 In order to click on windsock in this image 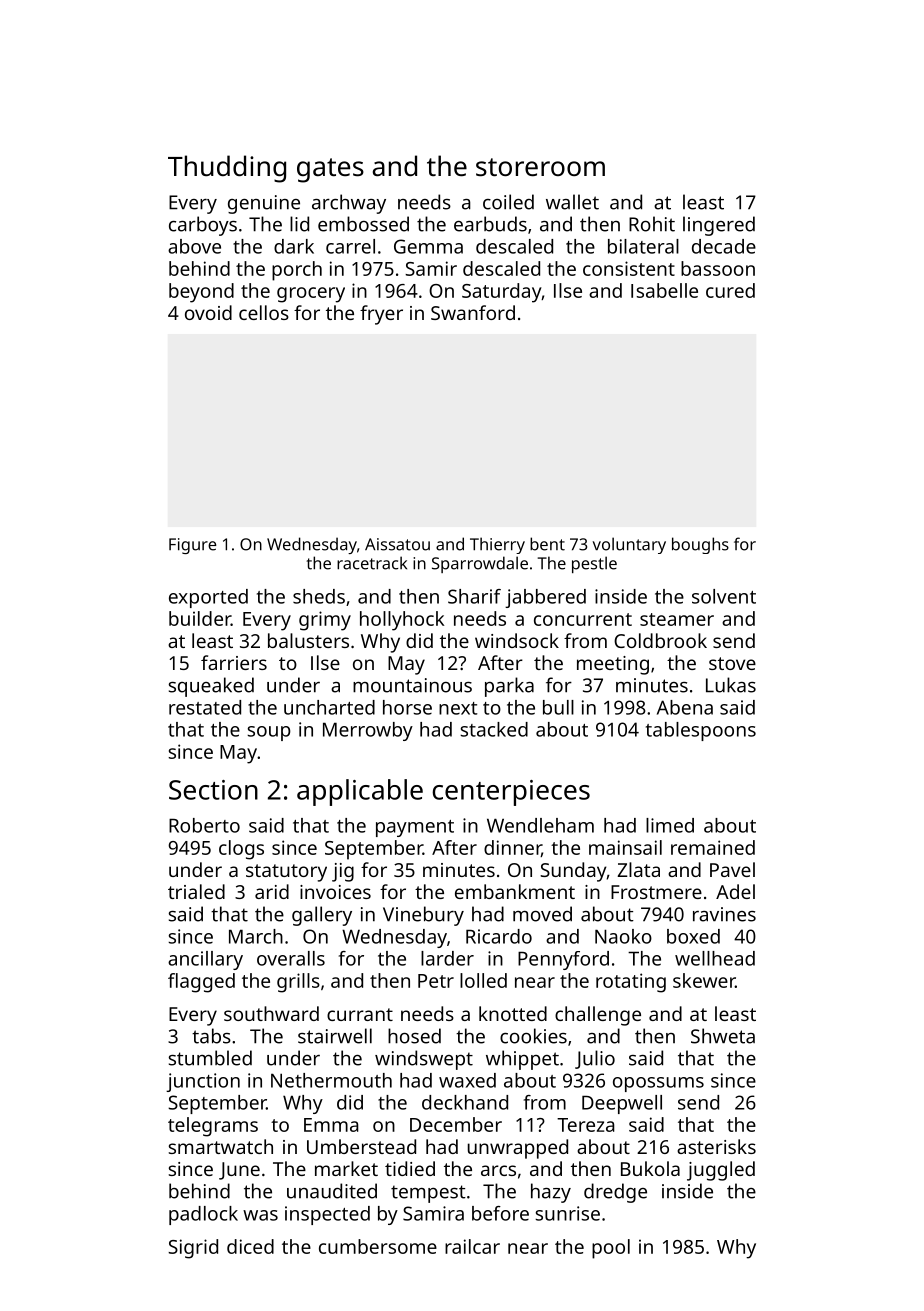, I will do `click(517, 640)`.
